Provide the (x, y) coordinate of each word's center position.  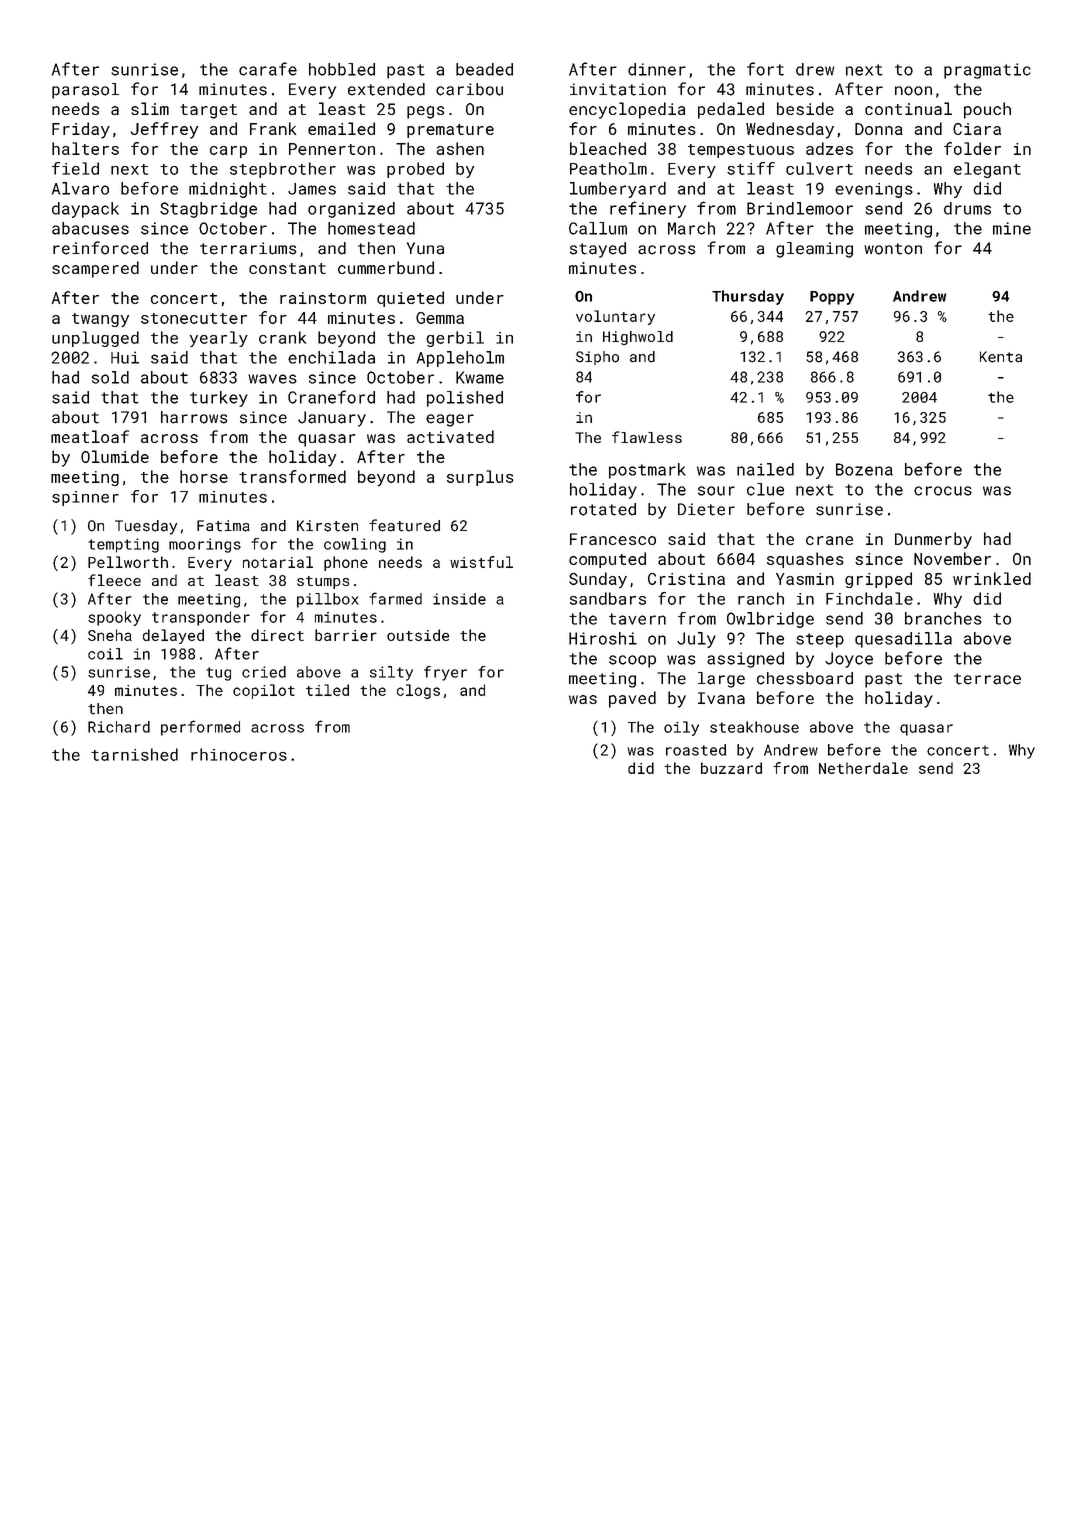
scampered (95, 269)
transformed (292, 476)
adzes (829, 148)
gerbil (455, 339)
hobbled (342, 69)
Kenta (1001, 357)
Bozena (864, 469)
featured (404, 525)
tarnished (134, 754)
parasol (85, 91)
